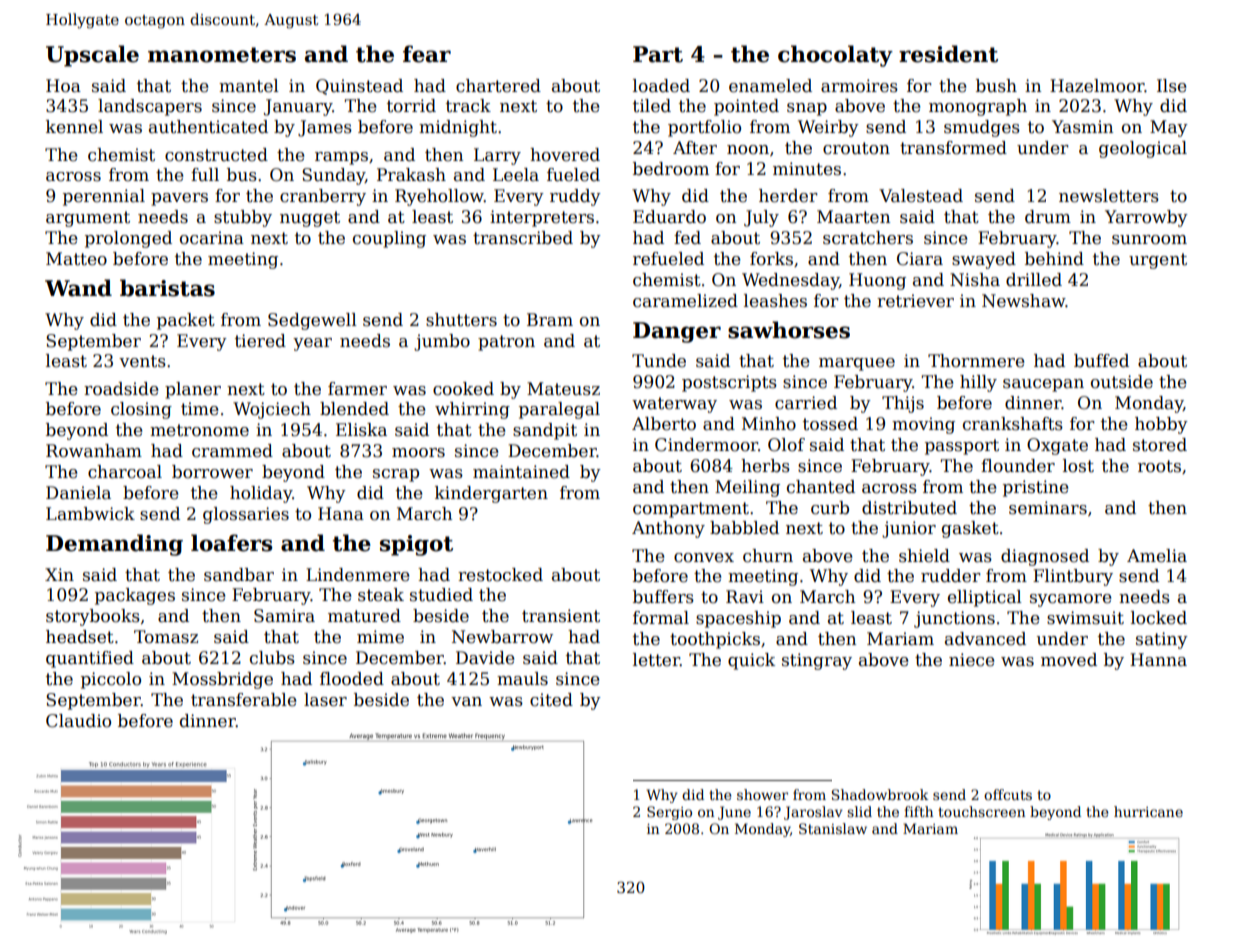  I want to click on chocolaty, so click(835, 56).
